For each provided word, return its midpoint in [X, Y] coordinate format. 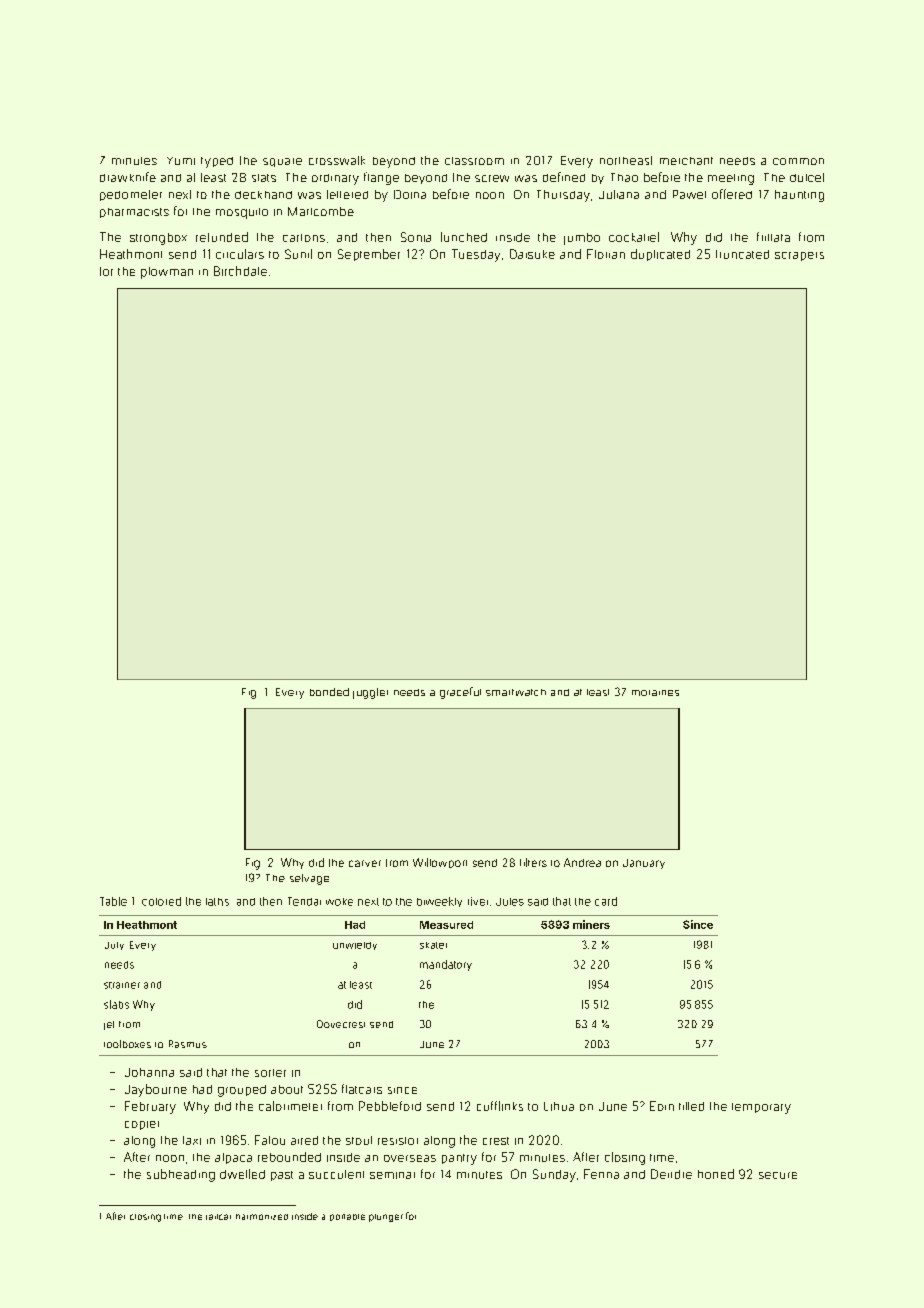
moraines [655, 693]
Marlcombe [321, 211]
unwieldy [355, 946]
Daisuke [532, 254]
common [798, 161]
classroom [474, 161]
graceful [460, 693]
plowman [167, 273]
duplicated [660, 255]
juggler [370, 693]
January [644, 864]
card [606, 901]
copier [142, 1125]
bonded [329, 692]
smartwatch [516, 692]
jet [109, 1025]
